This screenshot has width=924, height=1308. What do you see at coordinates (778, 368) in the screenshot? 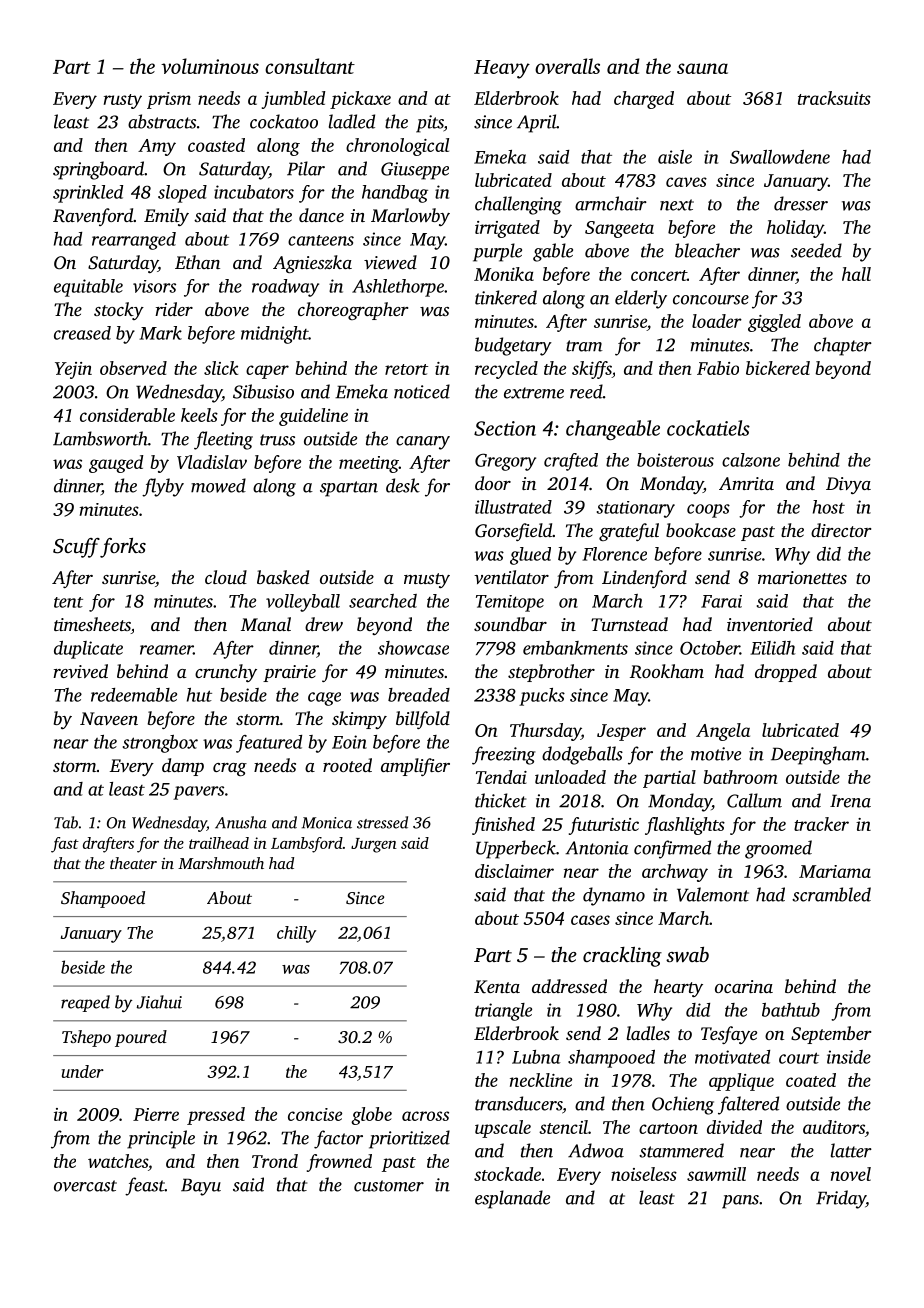
I see `bickered` at bounding box center [778, 368].
